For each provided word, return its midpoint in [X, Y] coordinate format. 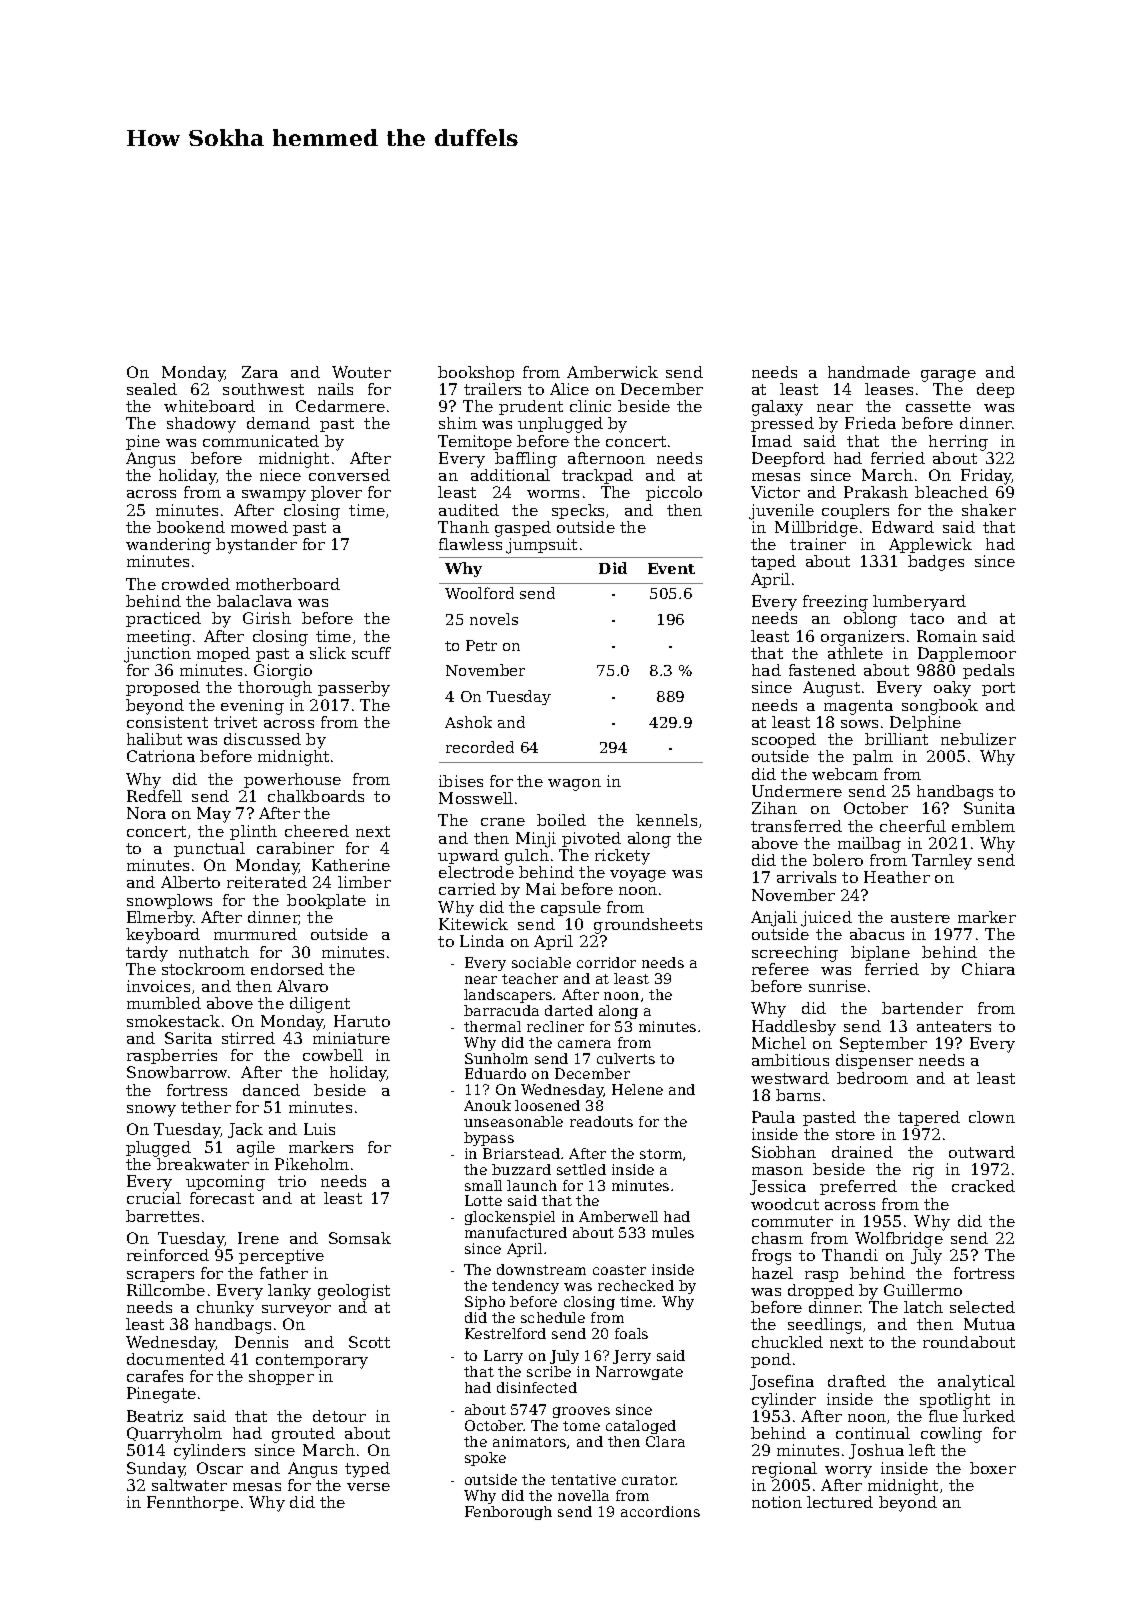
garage [948, 376]
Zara [260, 372]
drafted [857, 1381]
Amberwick [612, 372]
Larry [503, 1357]
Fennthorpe [193, 1503]
